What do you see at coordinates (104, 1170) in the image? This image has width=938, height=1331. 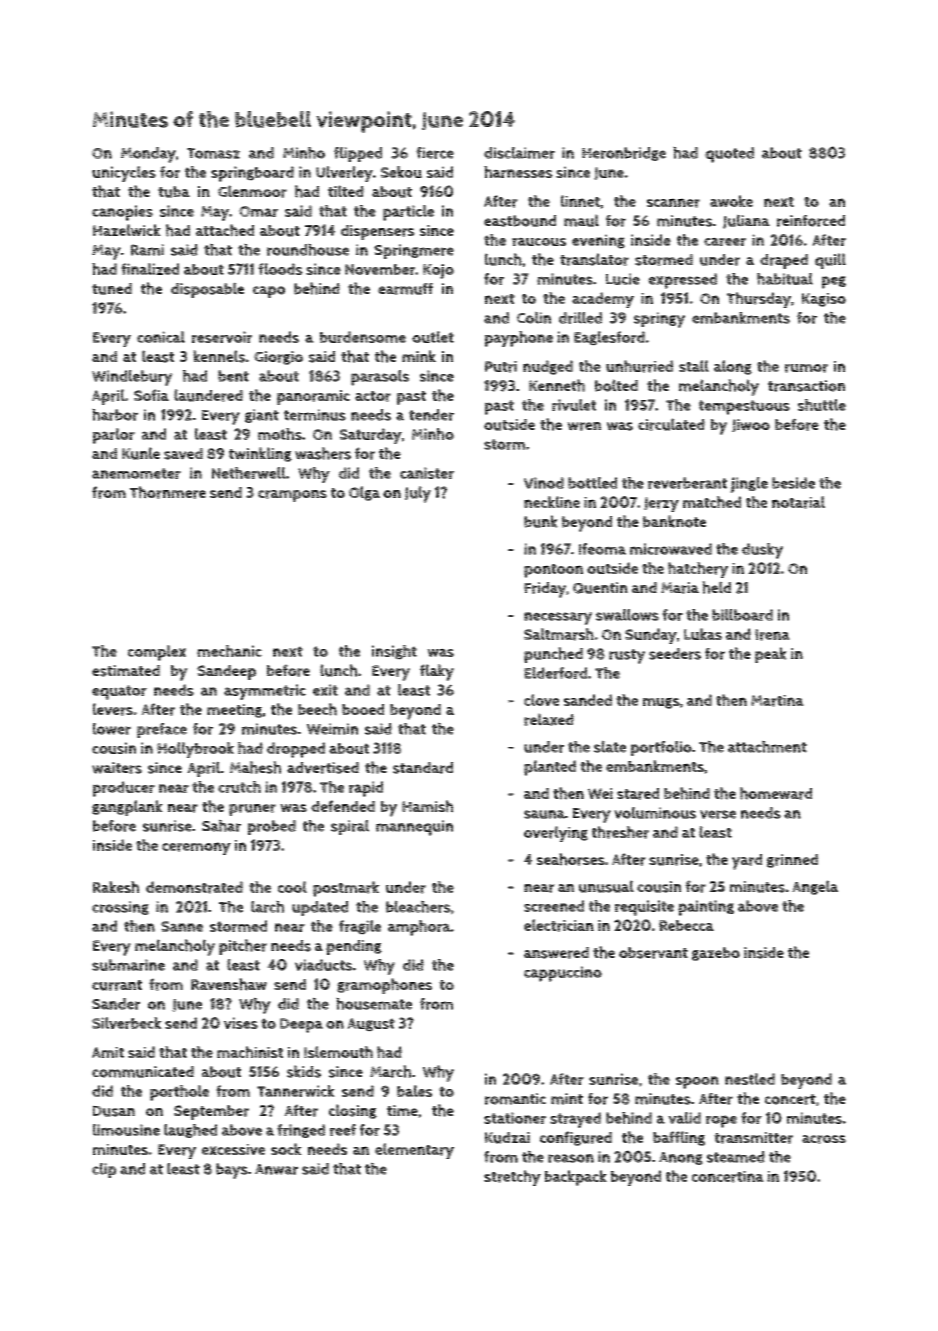 I see `clip` at bounding box center [104, 1170].
